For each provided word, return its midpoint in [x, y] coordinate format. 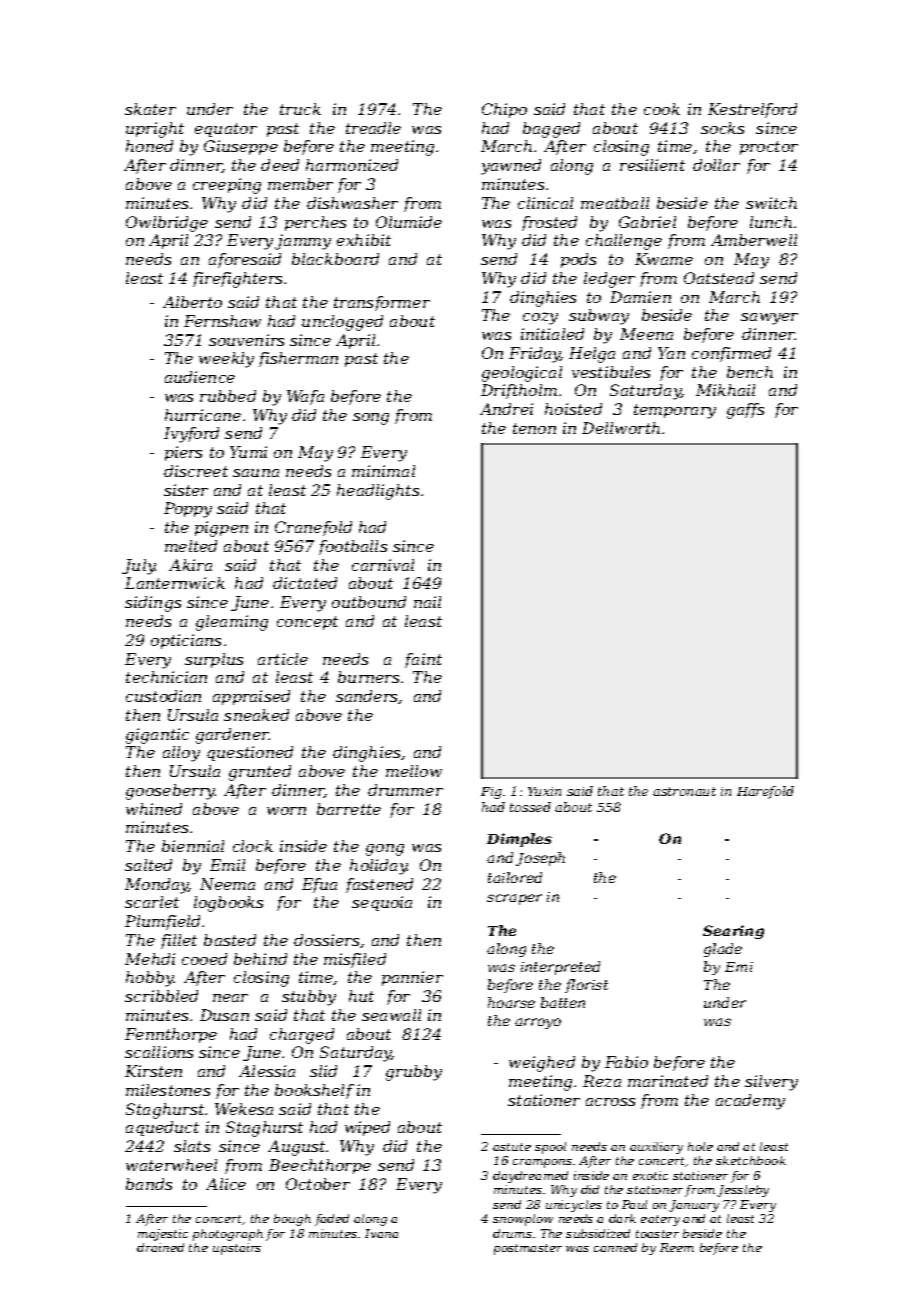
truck [300, 109]
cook [662, 109]
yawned [511, 167]
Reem [677, 1247]
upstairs [237, 1249]
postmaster [528, 1249]
